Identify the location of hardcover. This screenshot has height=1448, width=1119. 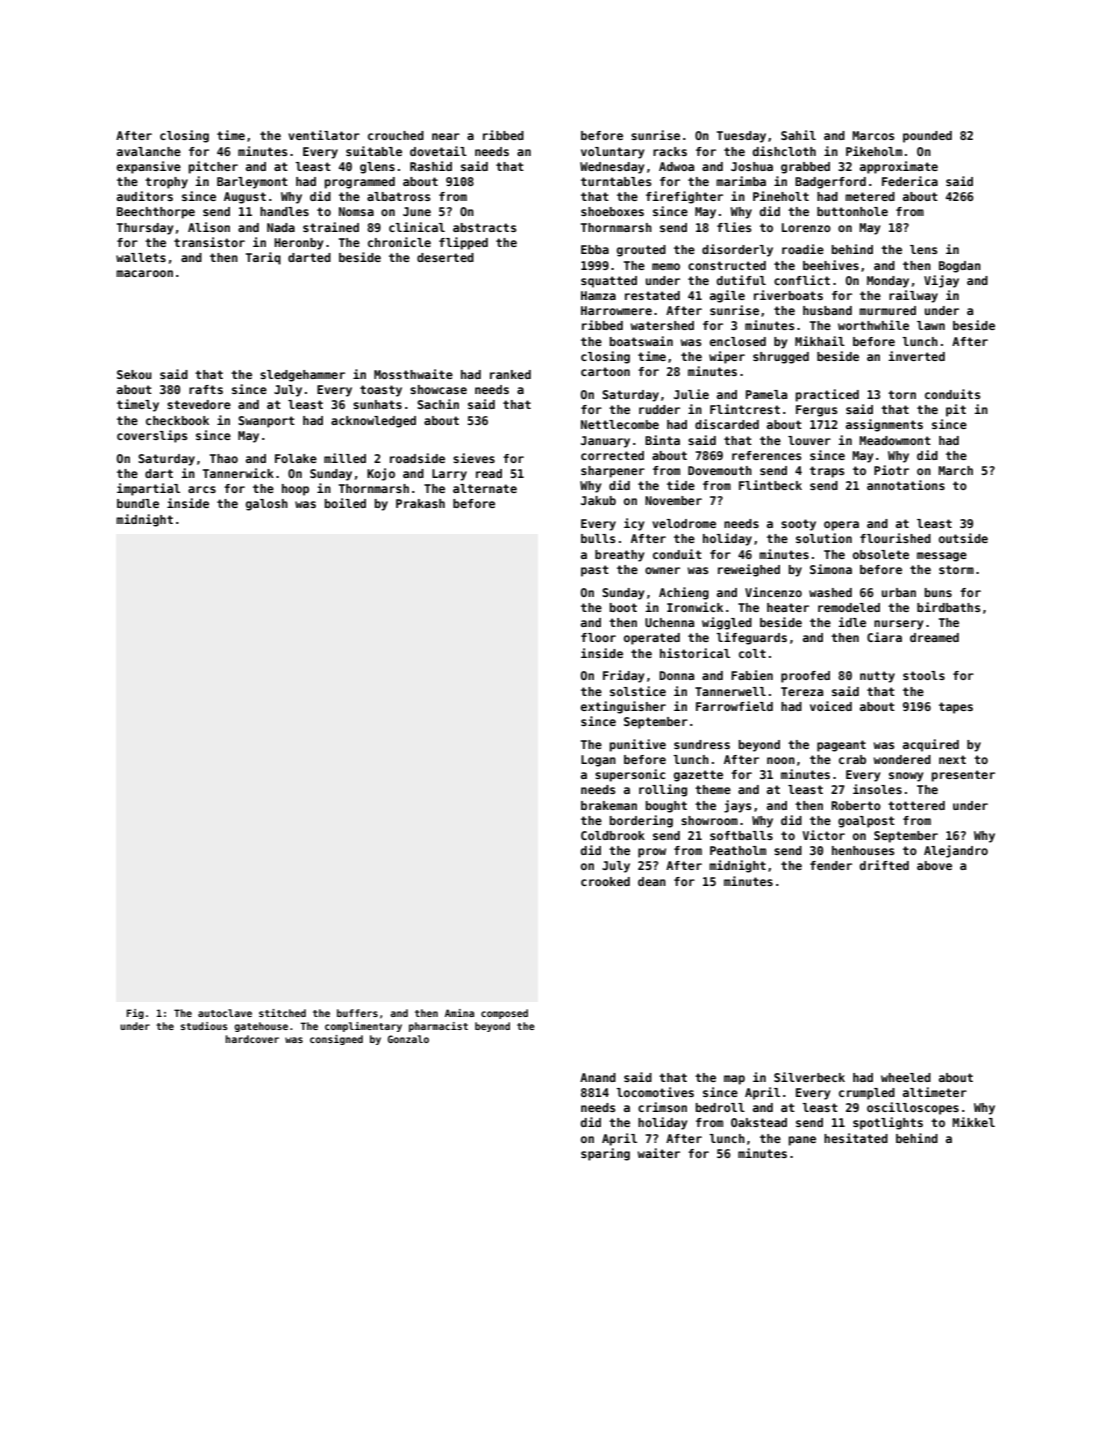
(252, 1039).
